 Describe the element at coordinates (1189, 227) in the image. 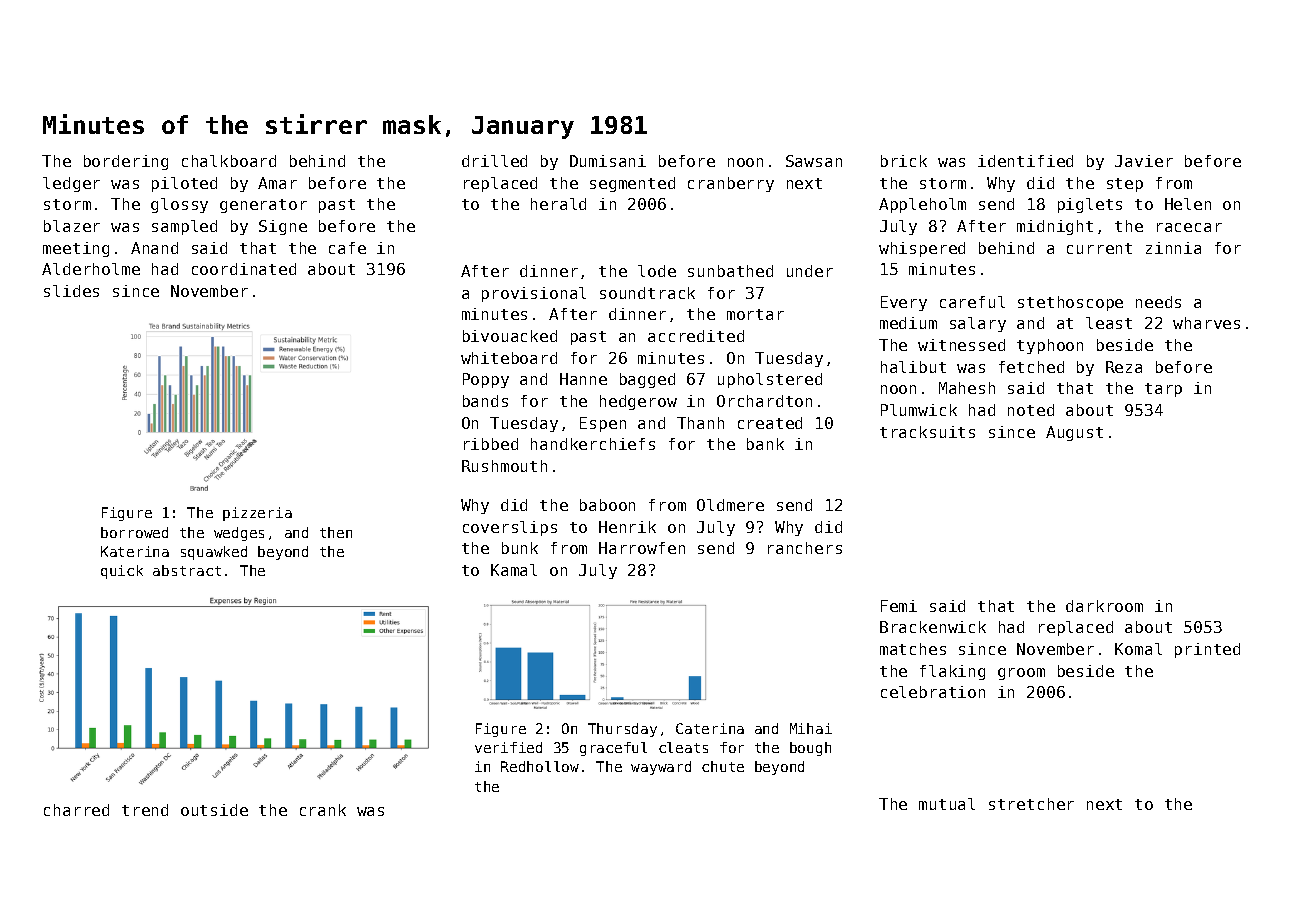

I see `racecar` at that location.
